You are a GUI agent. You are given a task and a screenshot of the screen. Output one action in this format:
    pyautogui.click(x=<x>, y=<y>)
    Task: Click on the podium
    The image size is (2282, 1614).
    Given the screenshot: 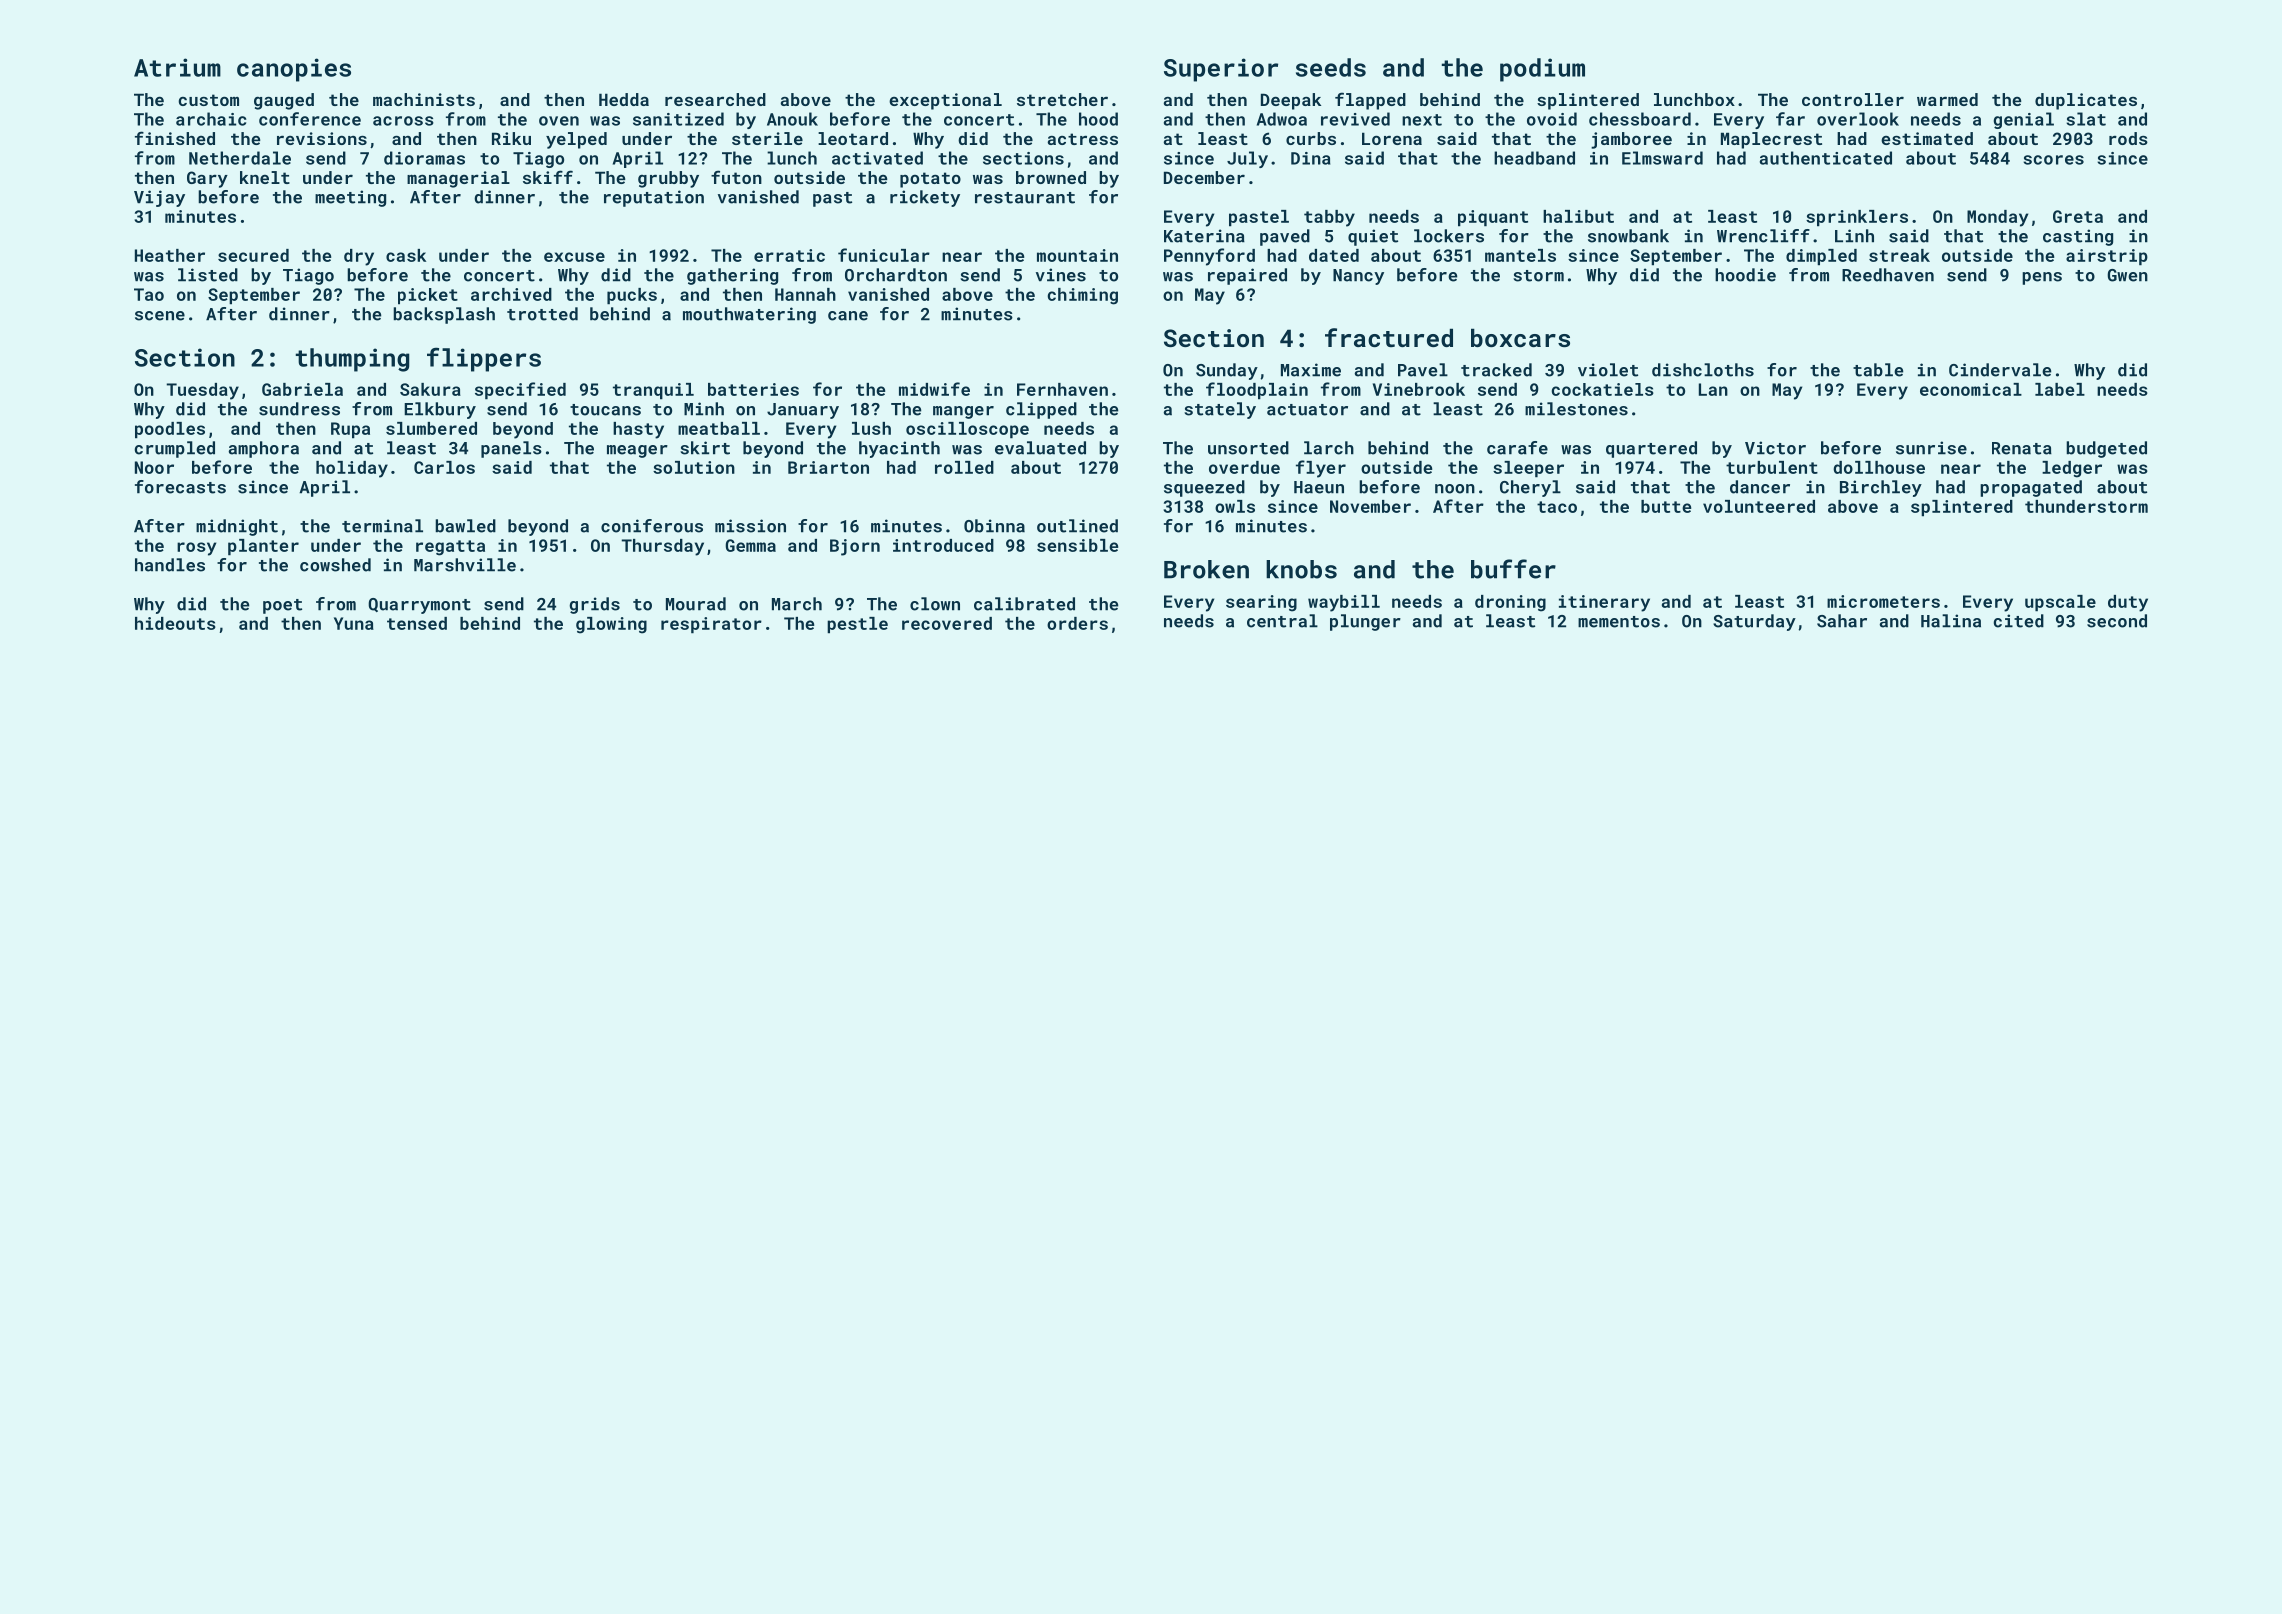 What is the action you would take?
    pyautogui.click(x=1542, y=70)
